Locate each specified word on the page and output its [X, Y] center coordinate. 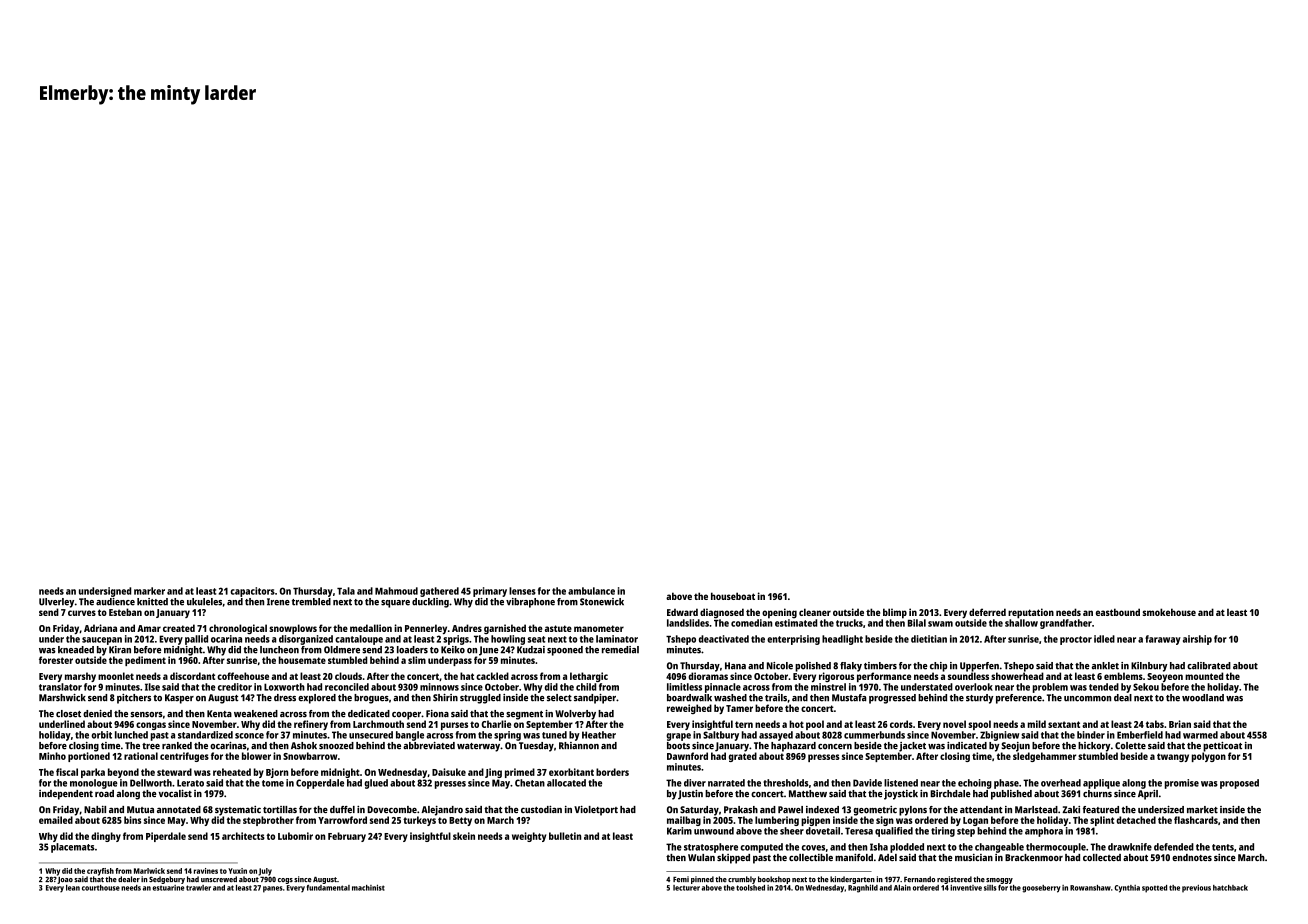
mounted [1204, 676]
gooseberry [1041, 889]
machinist [368, 887]
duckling [430, 603]
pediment [145, 661]
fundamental [328, 888]
